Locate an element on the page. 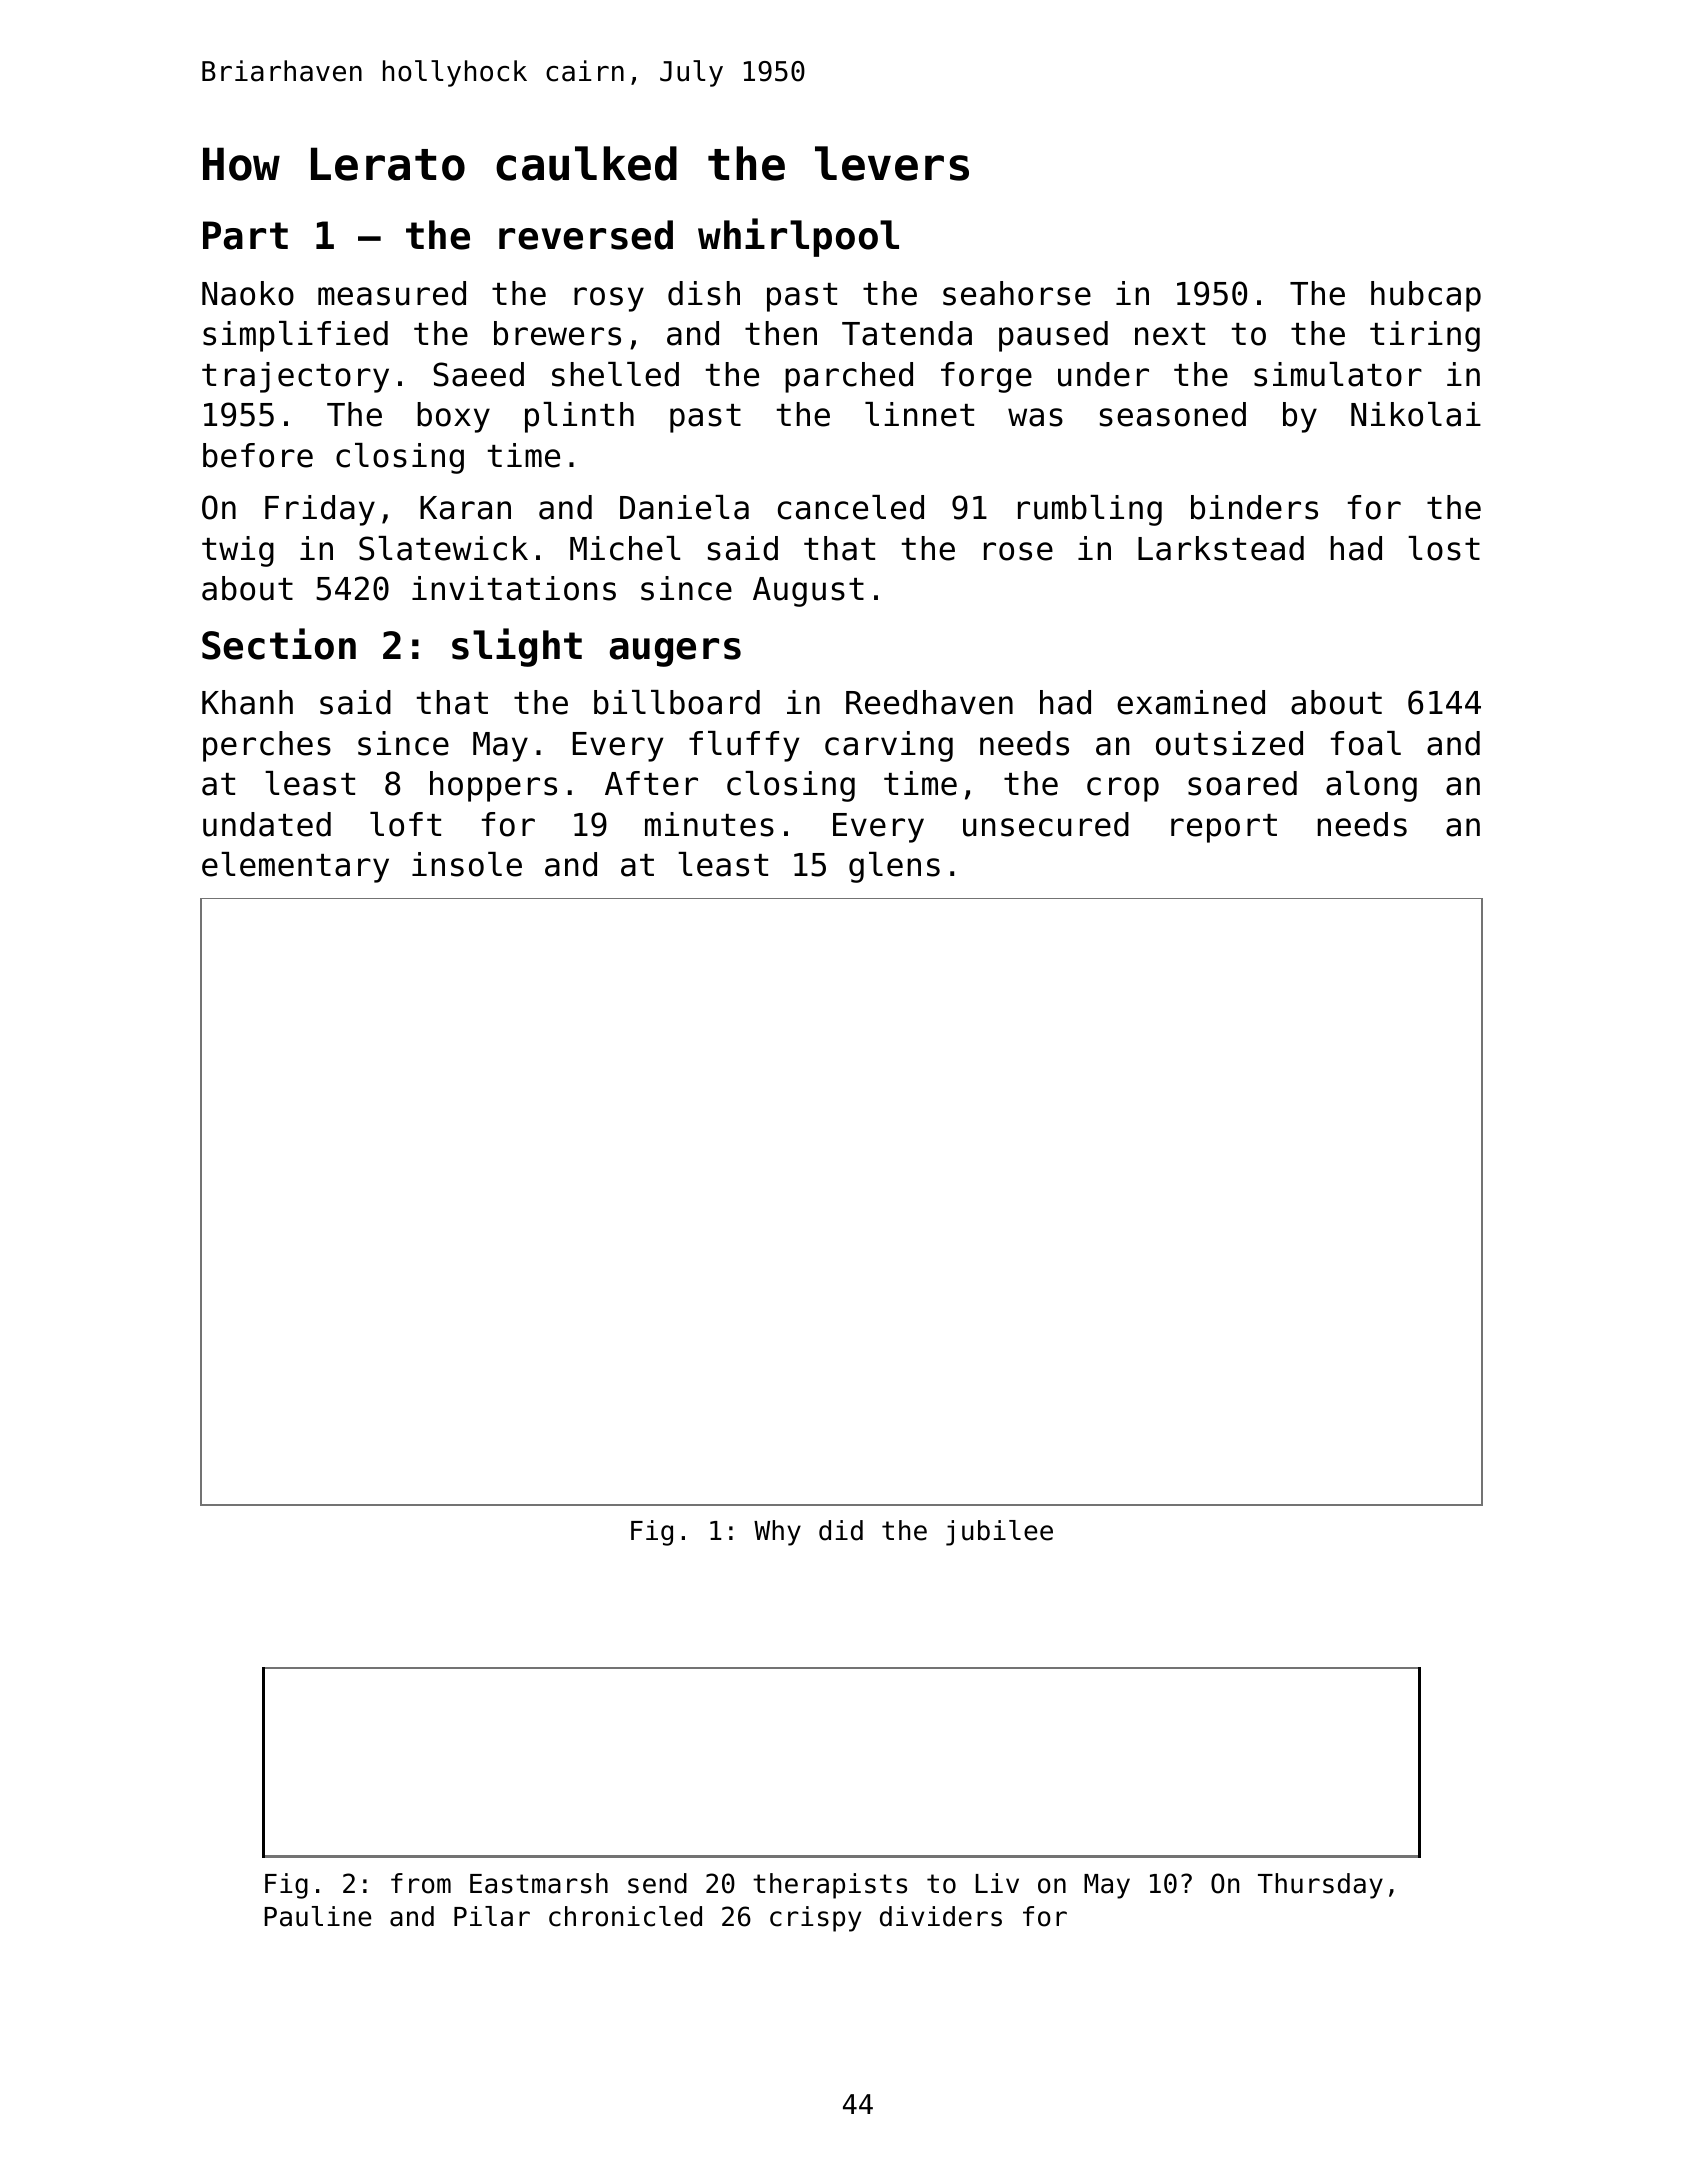 This image has width=1683, height=2178. Friday is located at coordinates (320, 510).
